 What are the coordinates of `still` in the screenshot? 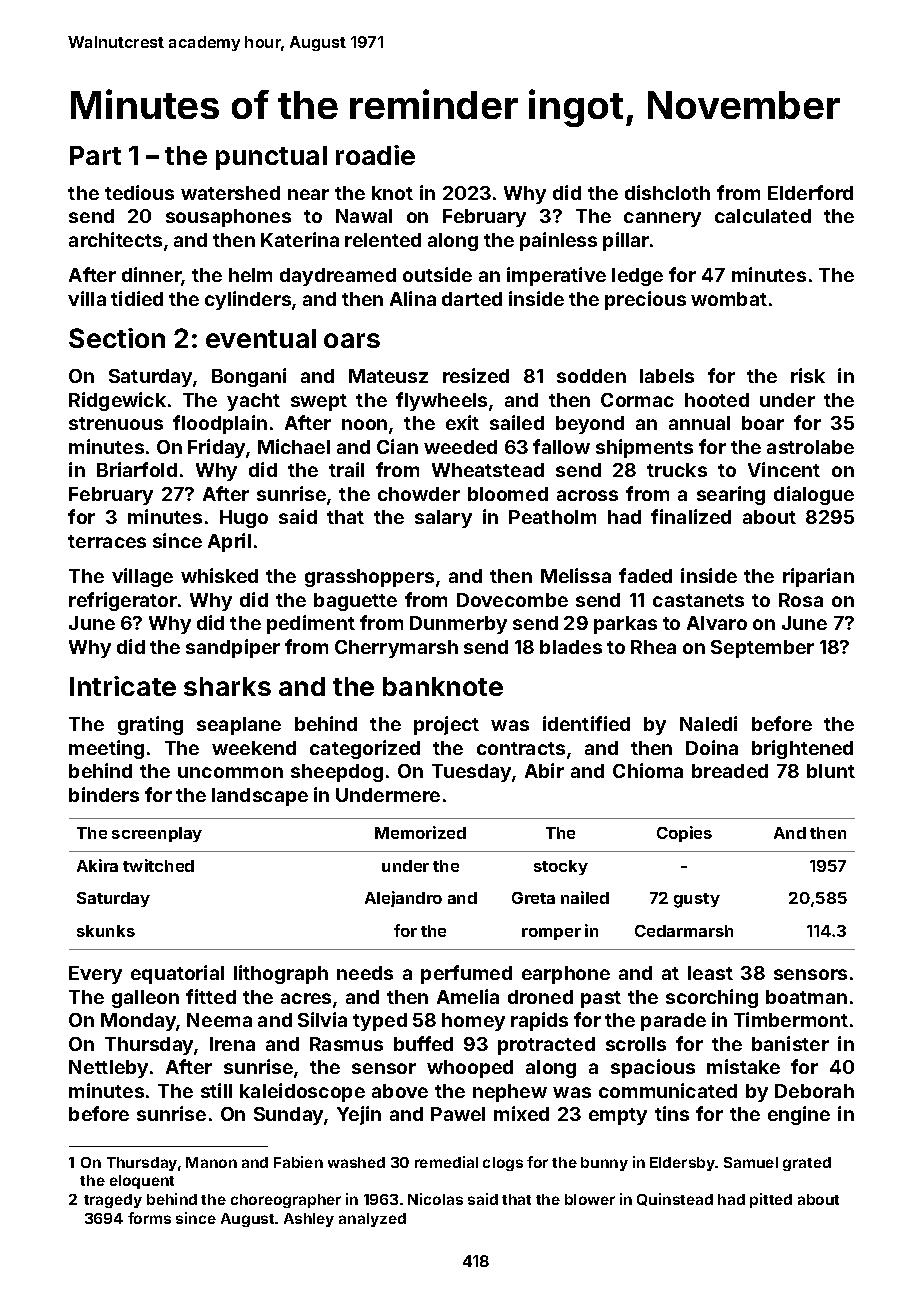 It's located at (216, 1090).
